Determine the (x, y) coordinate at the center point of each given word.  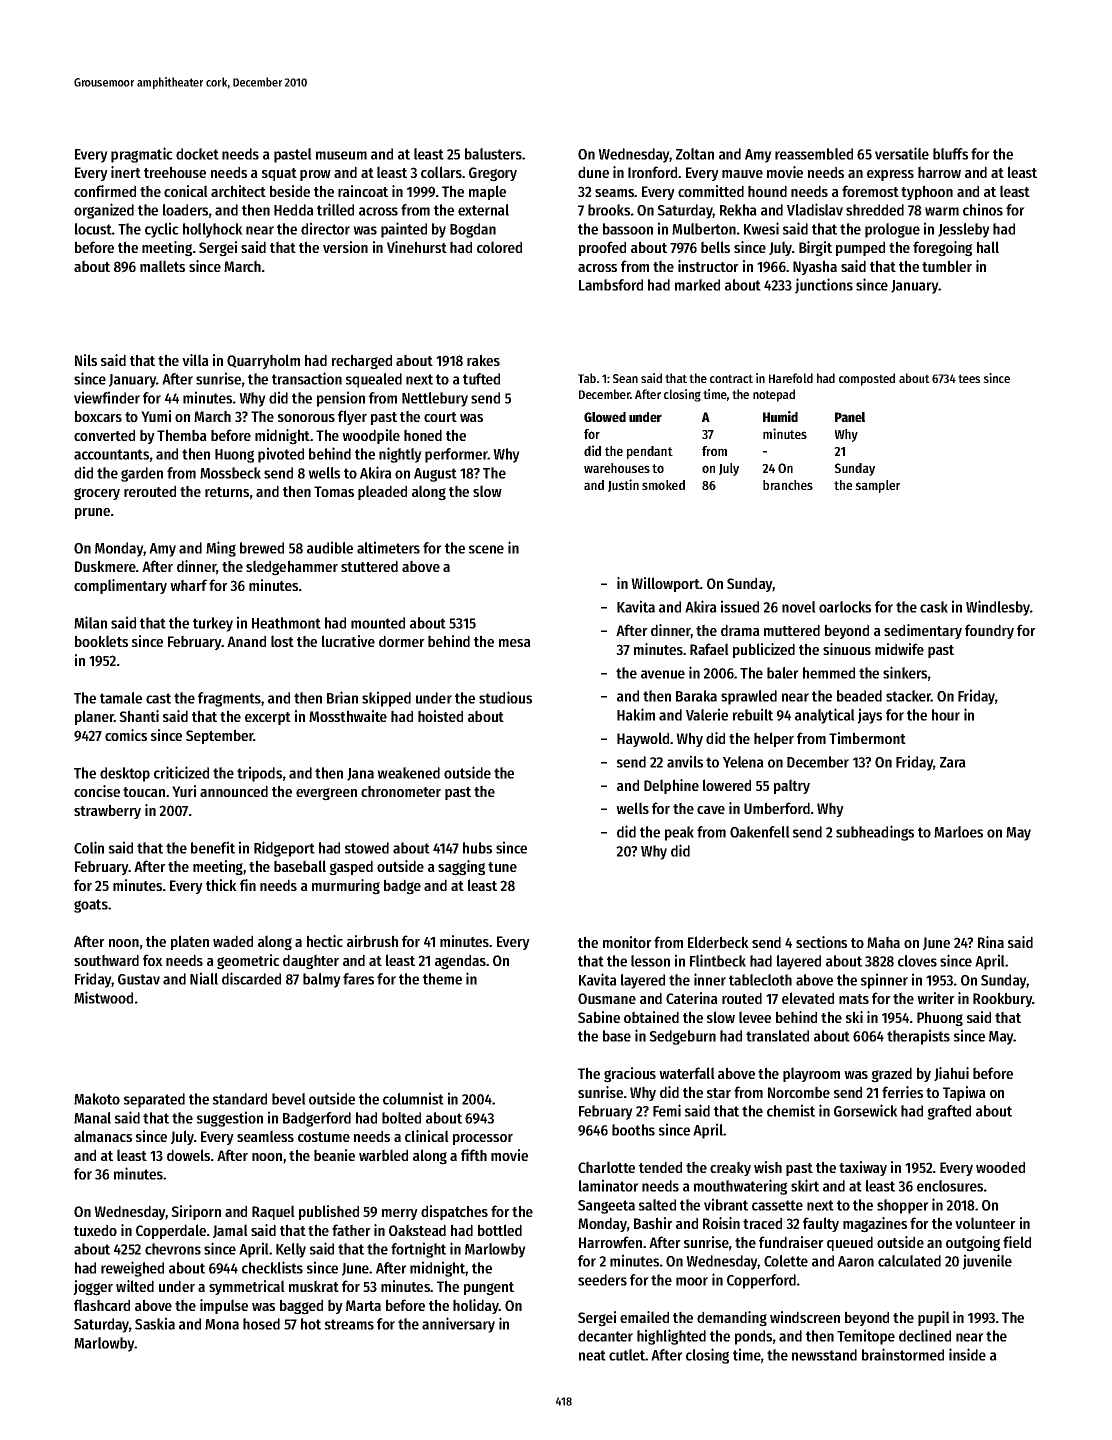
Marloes (958, 832)
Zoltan (695, 154)
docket (197, 154)
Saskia (155, 1323)
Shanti (139, 716)
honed (423, 435)
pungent (489, 1289)
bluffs (950, 154)
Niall (204, 978)
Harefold (791, 378)
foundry (989, 631)
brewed (262, 548)
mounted (378, 623)
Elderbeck (718, 942)
